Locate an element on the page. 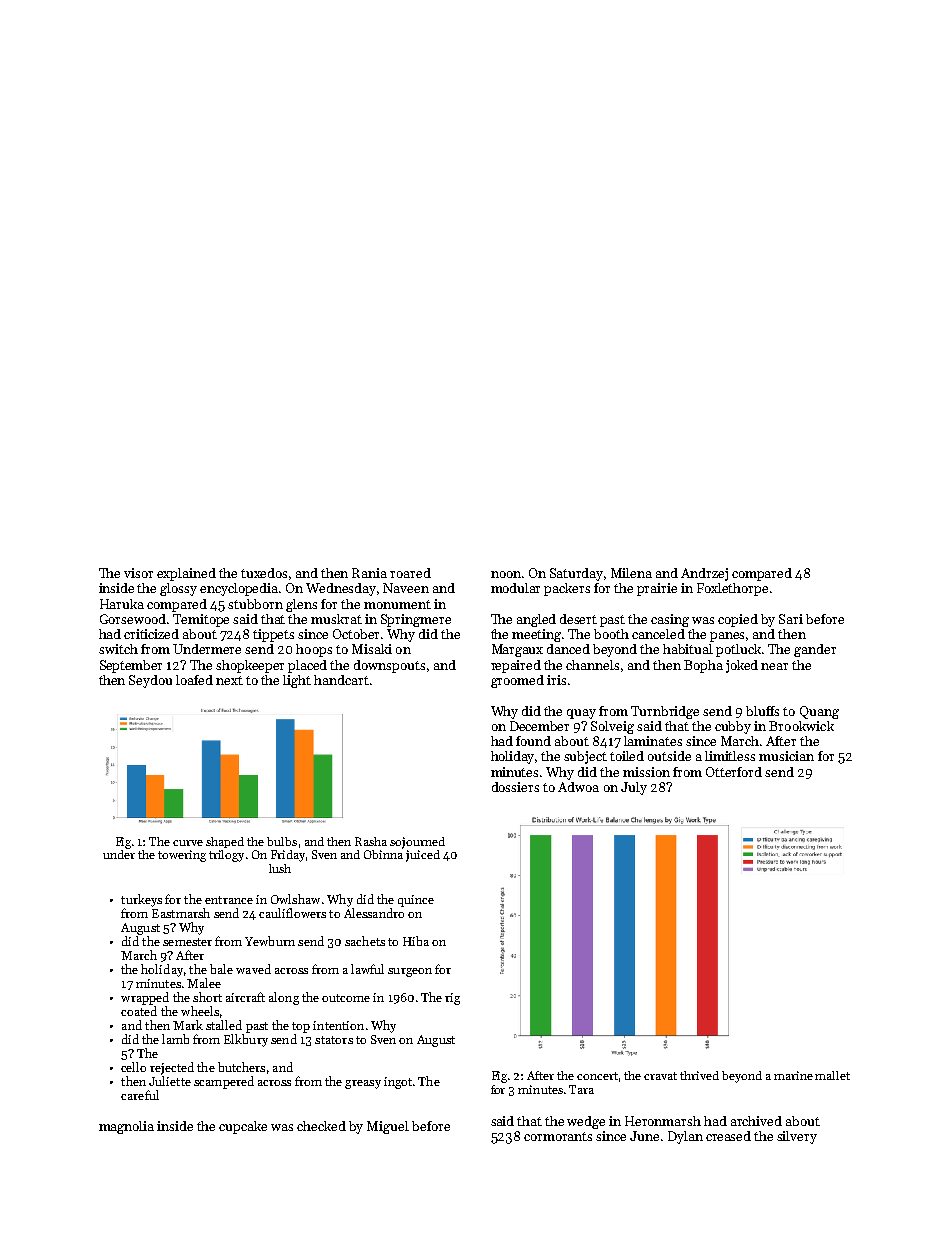 The height and width of the document is (1233, 952). visor is located at coordinates (138, 573).
